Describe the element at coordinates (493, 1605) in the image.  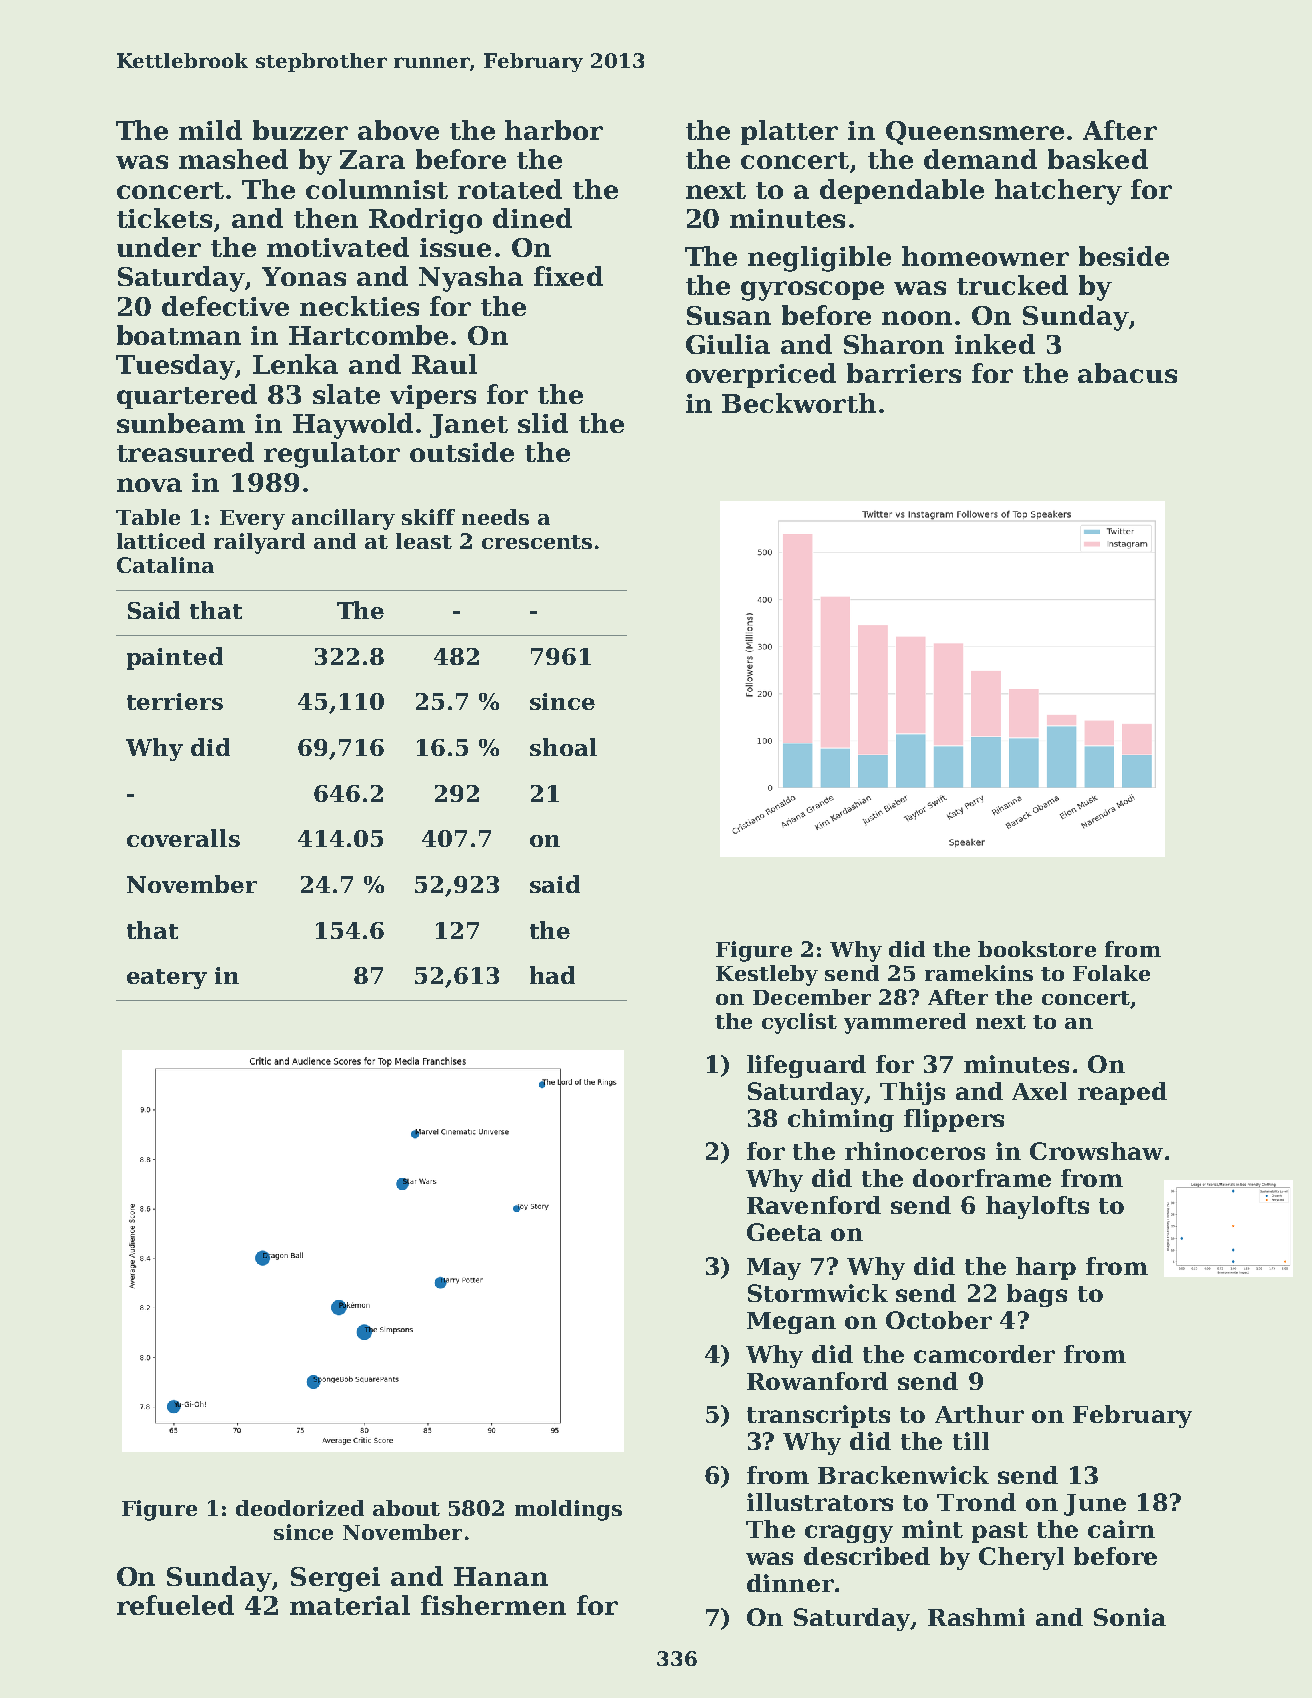
I see `fishermen` at that location.
